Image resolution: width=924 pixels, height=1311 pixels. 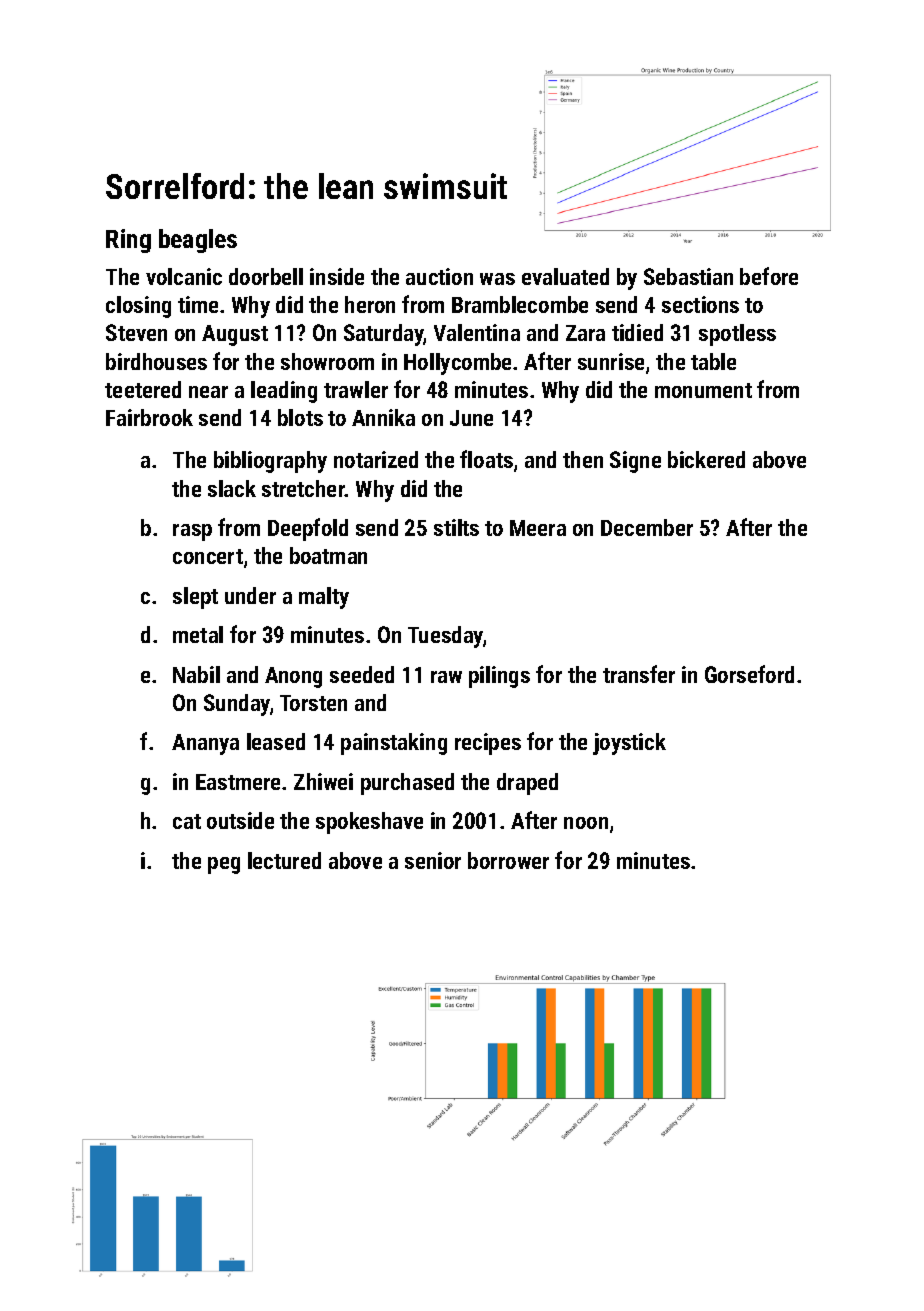 What do you see at coordinates (128, 241) in the screenshot?
I see `Ring` at bounding box center [128, 241].
